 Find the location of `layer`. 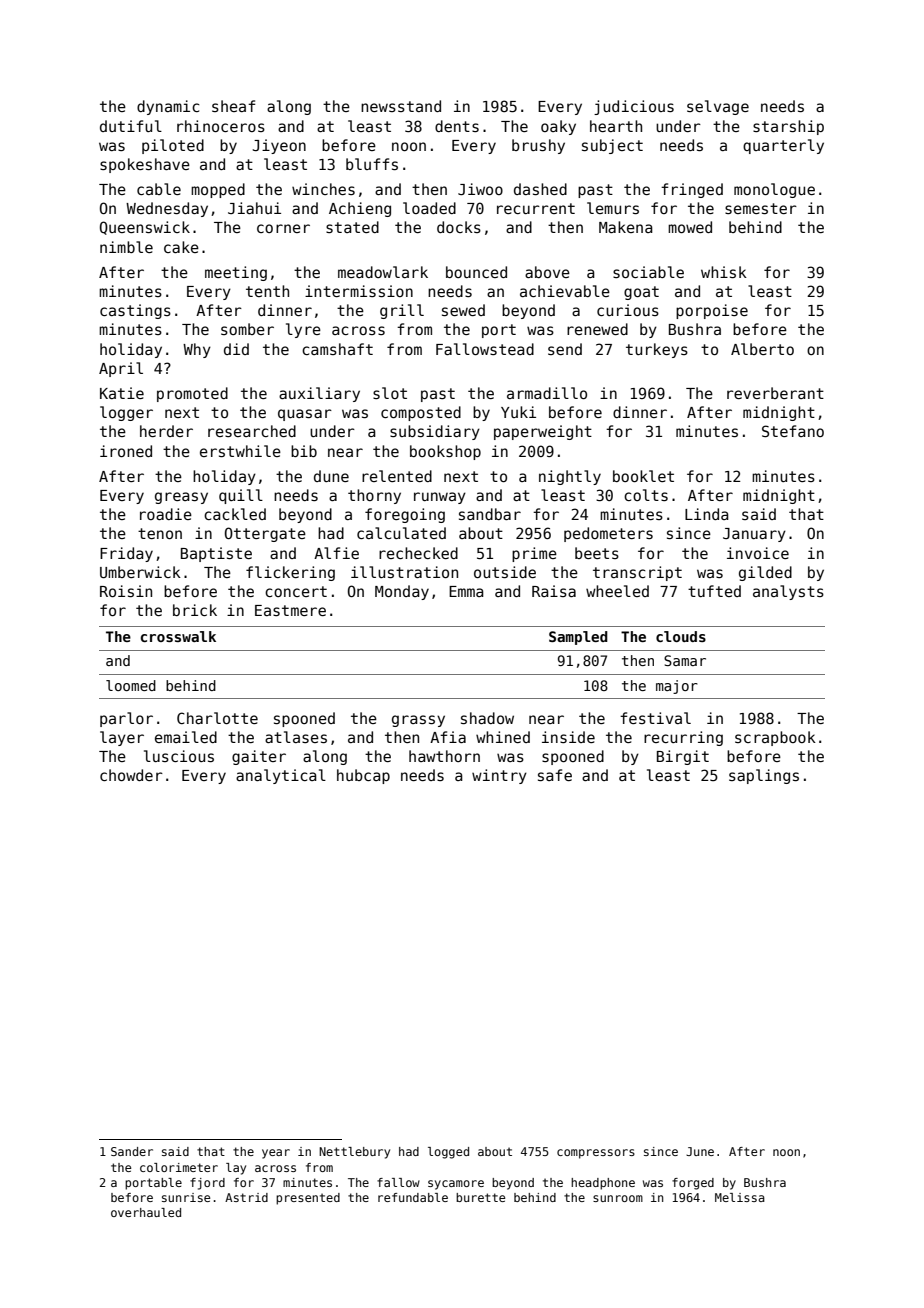

layer is located at coordinates (122, 738).
